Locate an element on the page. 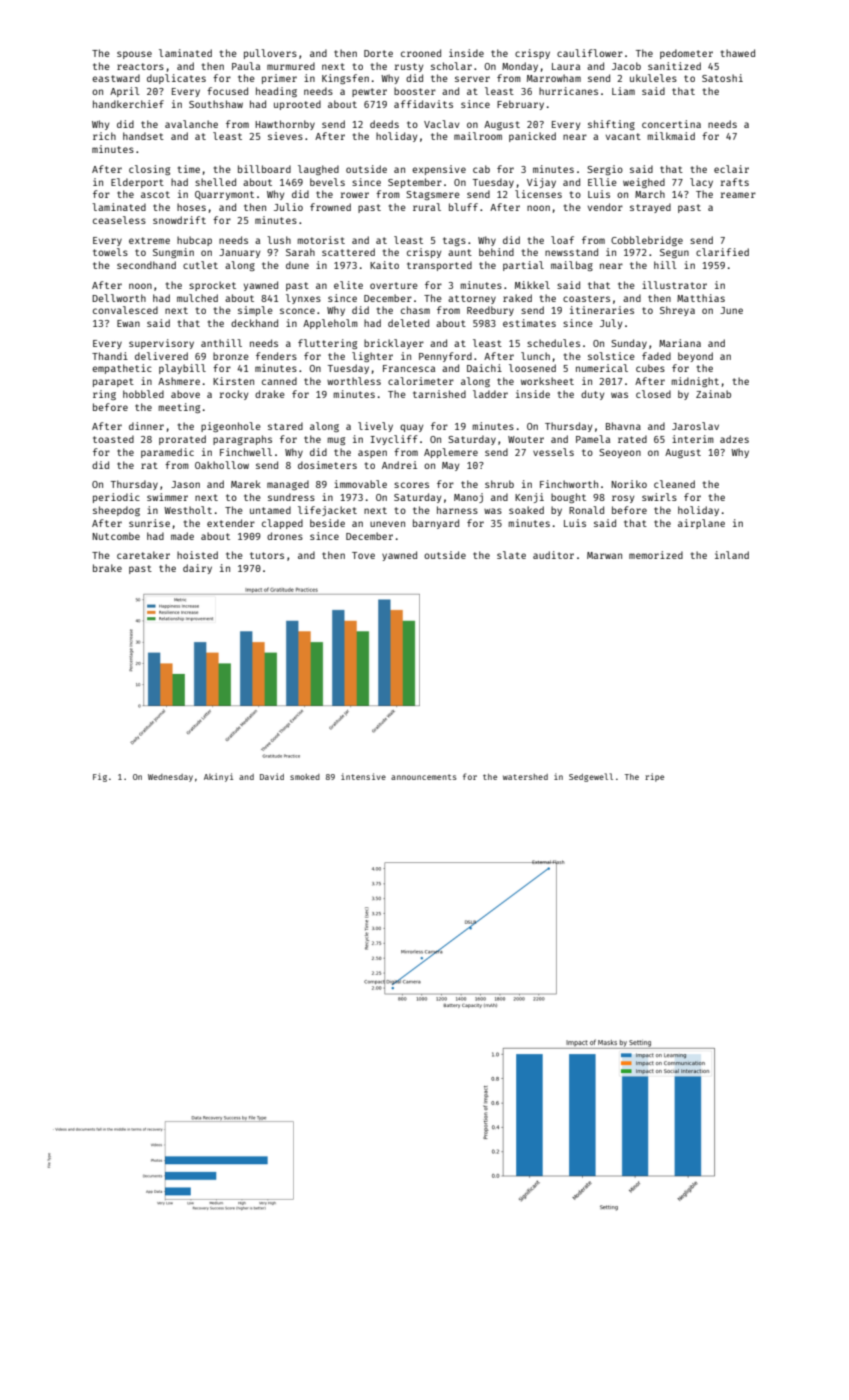 This document has width=849, height=1400. rich is located at coordinates (104, 136).
